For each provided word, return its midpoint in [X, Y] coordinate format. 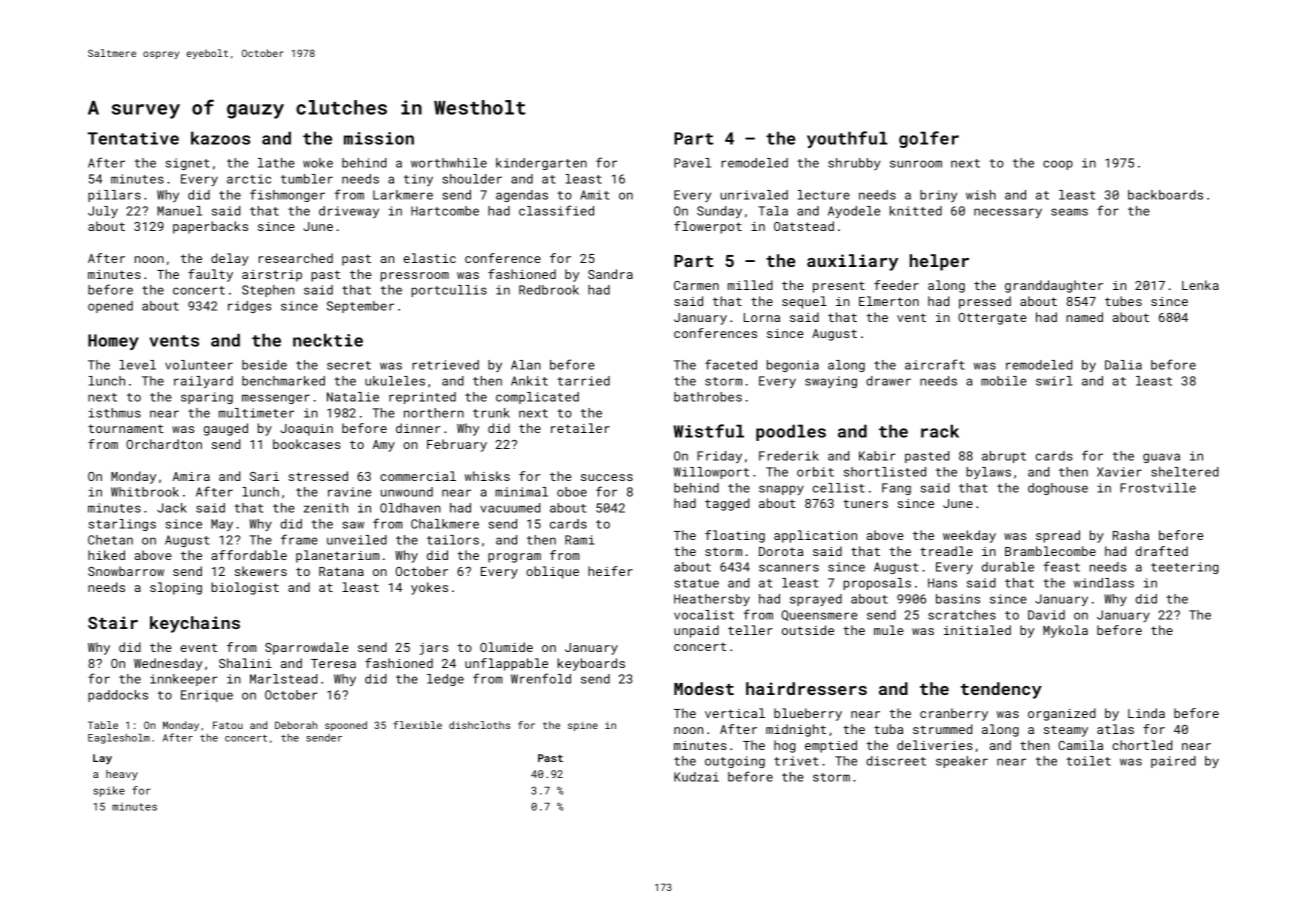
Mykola [1065, 631]
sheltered [1185, 472]
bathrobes [708, 397]
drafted [1162, 551]
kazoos [220, 138]
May [222, 525]
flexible [417, 725]
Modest [704, 688]
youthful [847, 139]
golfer [929, 139]
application [815, 536]
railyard [203, 382]
